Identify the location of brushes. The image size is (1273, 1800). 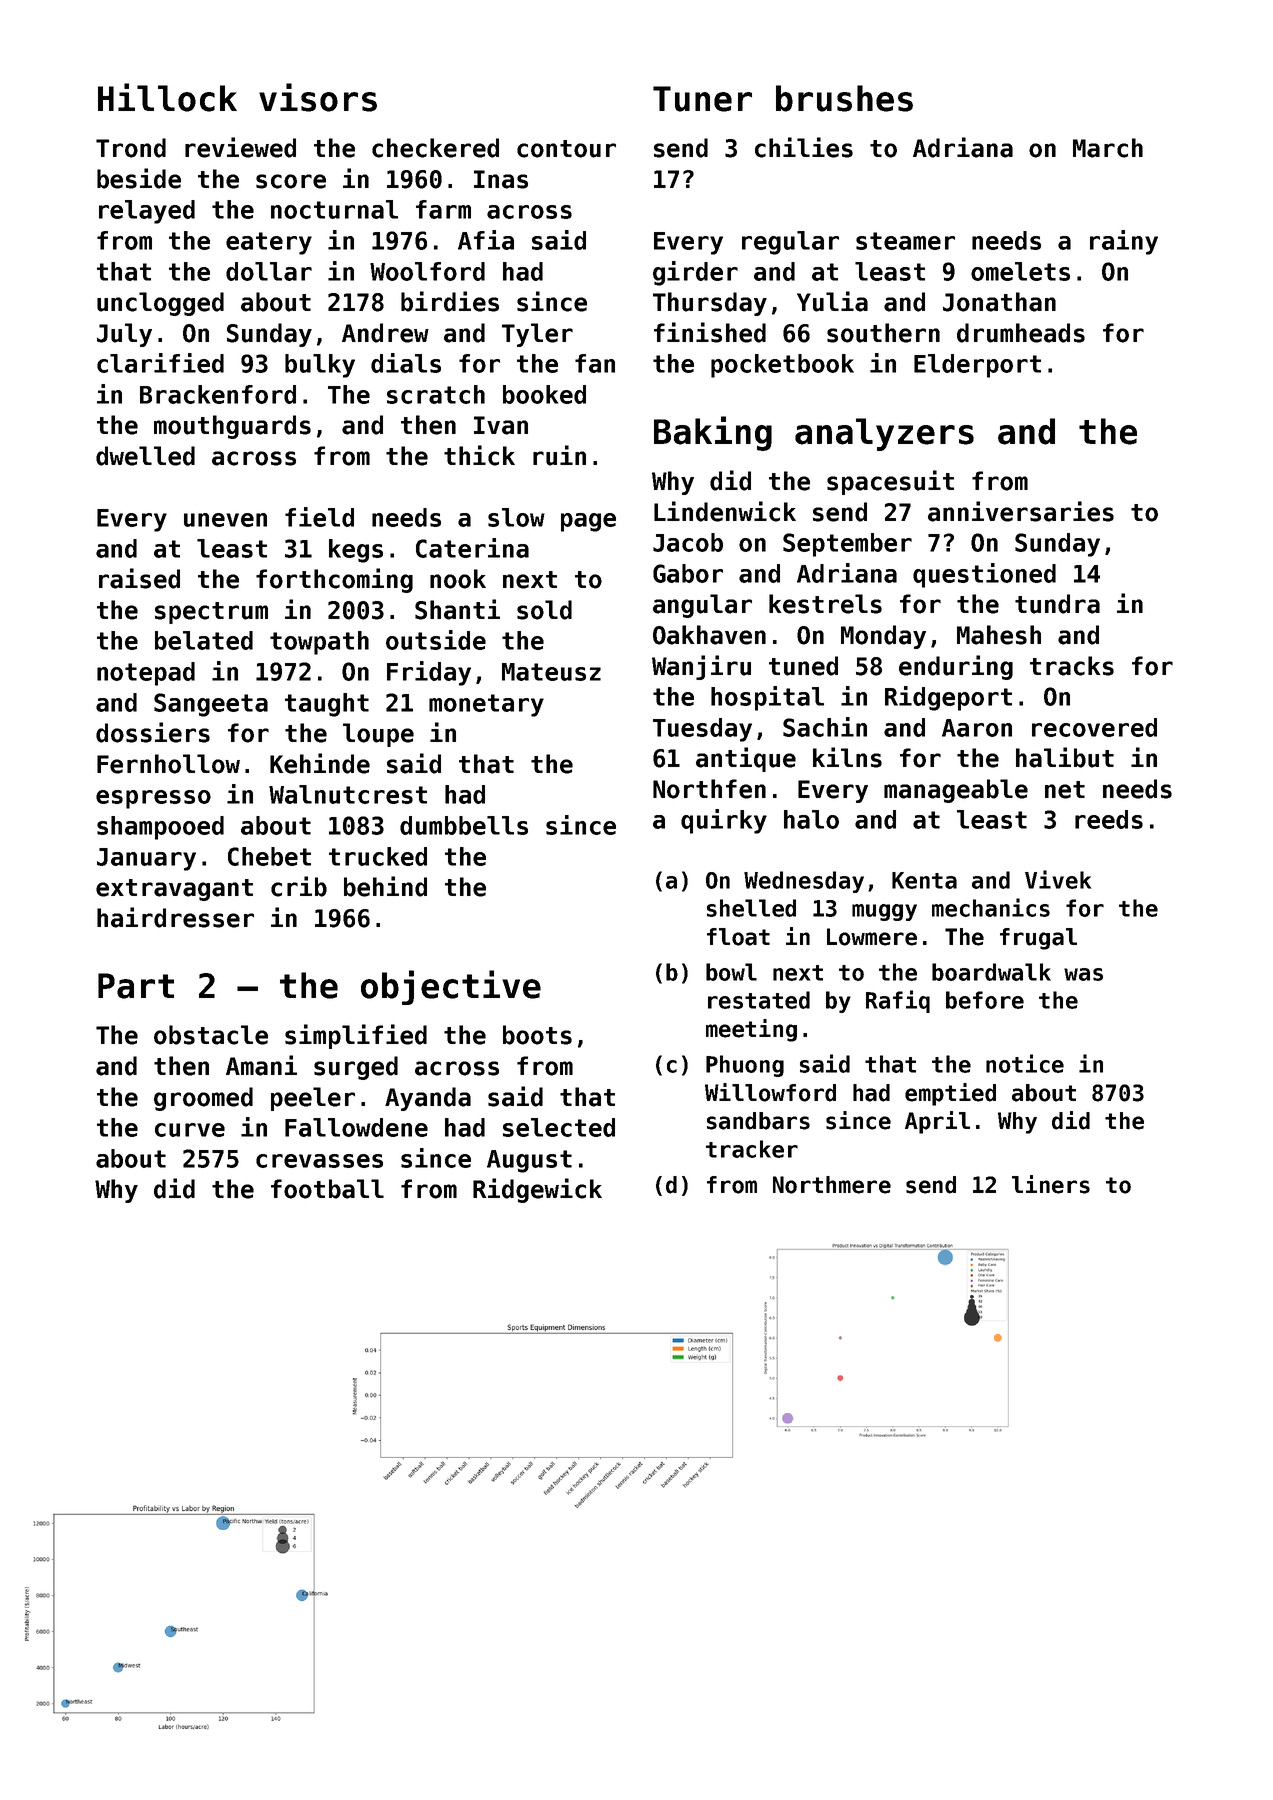
(844, 98).
